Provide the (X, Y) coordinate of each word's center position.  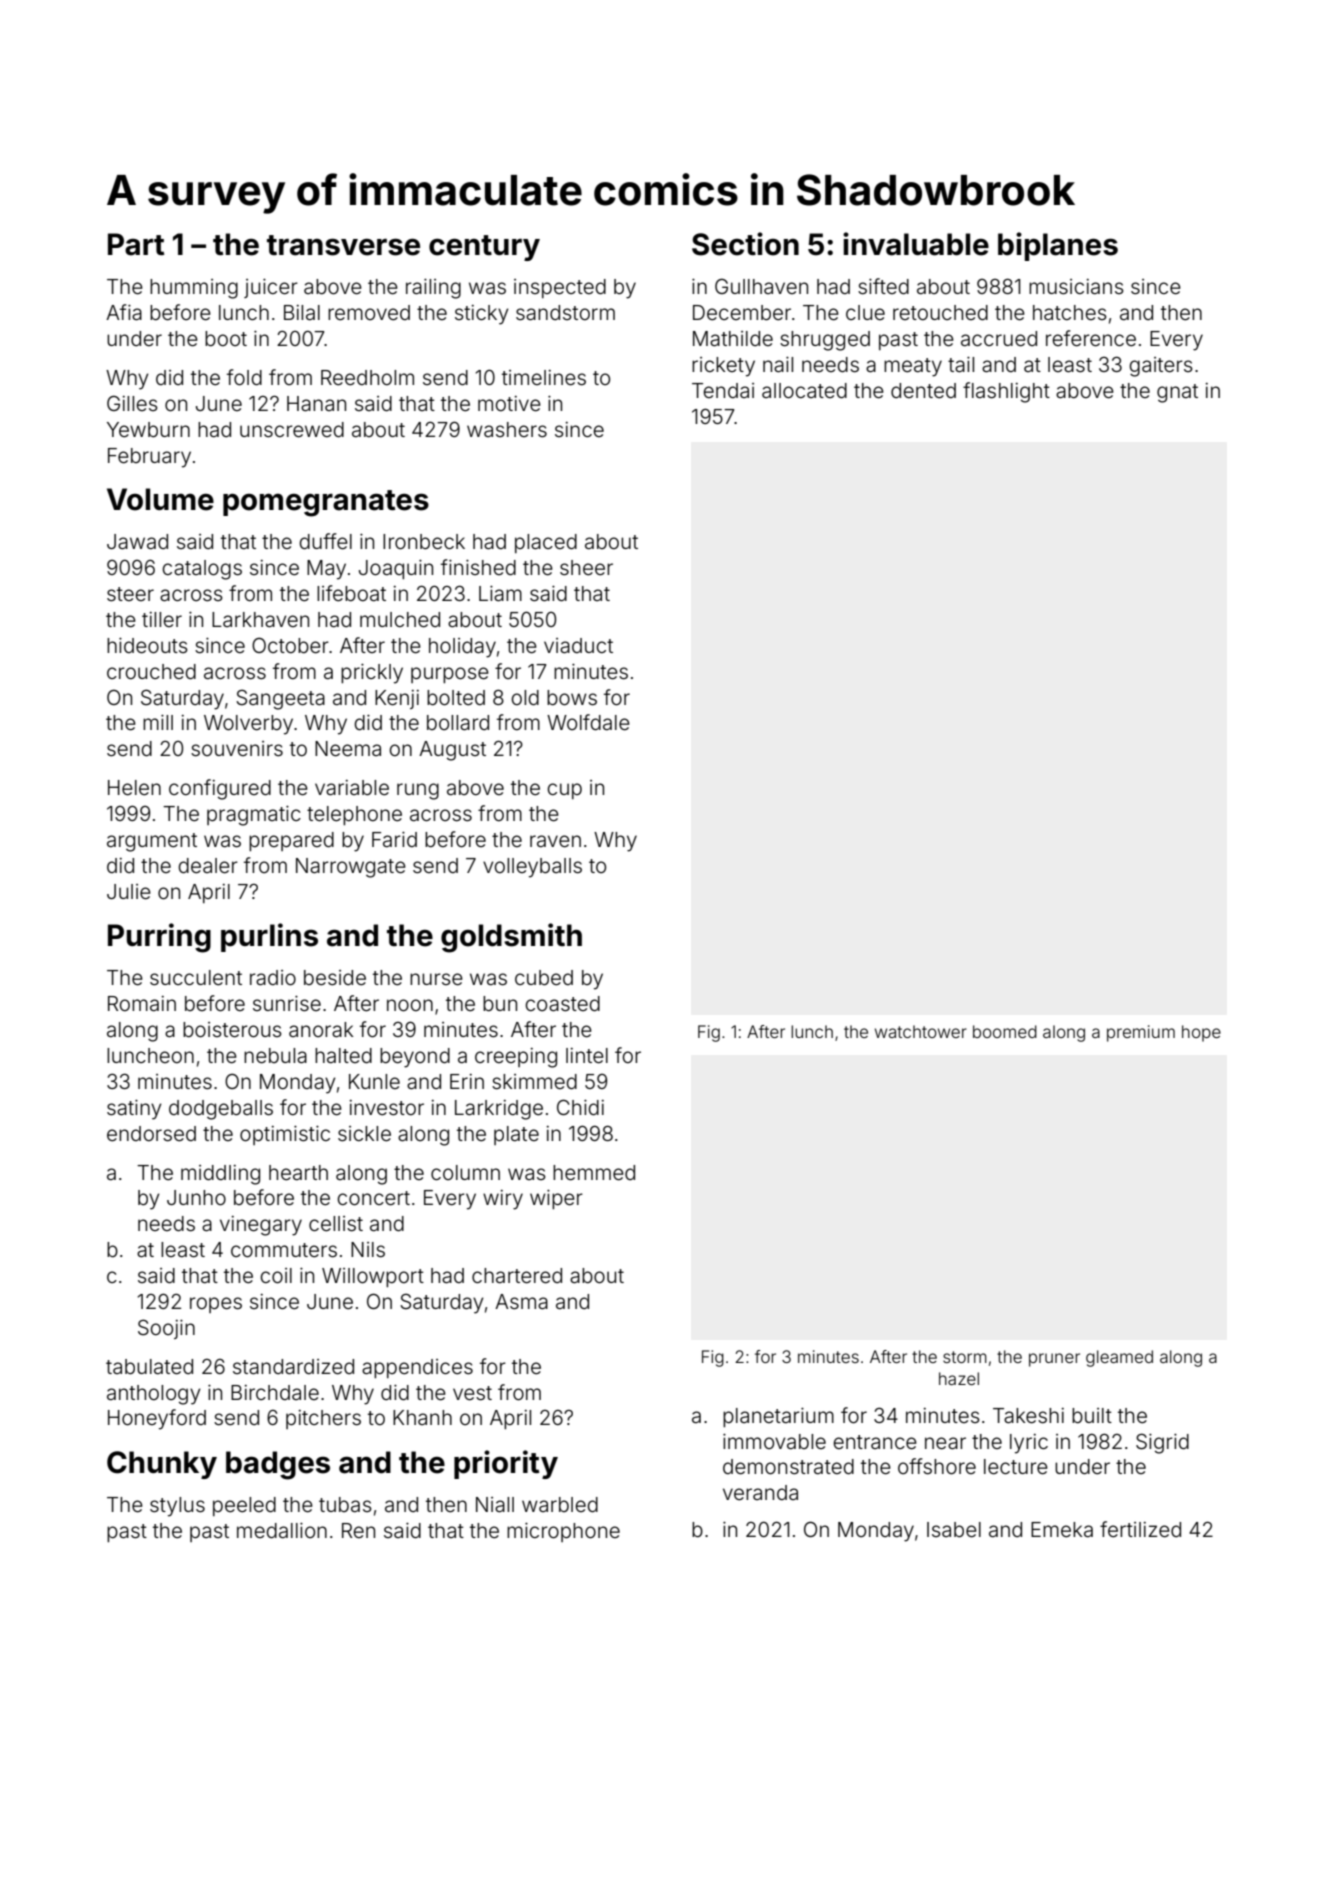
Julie (129, 892)
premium (1141, 1033)
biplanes (1058, 246)
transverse (343, 245)
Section (745, 244)
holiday (462, 648)
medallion (282, 1530)
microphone (563, 1532)
